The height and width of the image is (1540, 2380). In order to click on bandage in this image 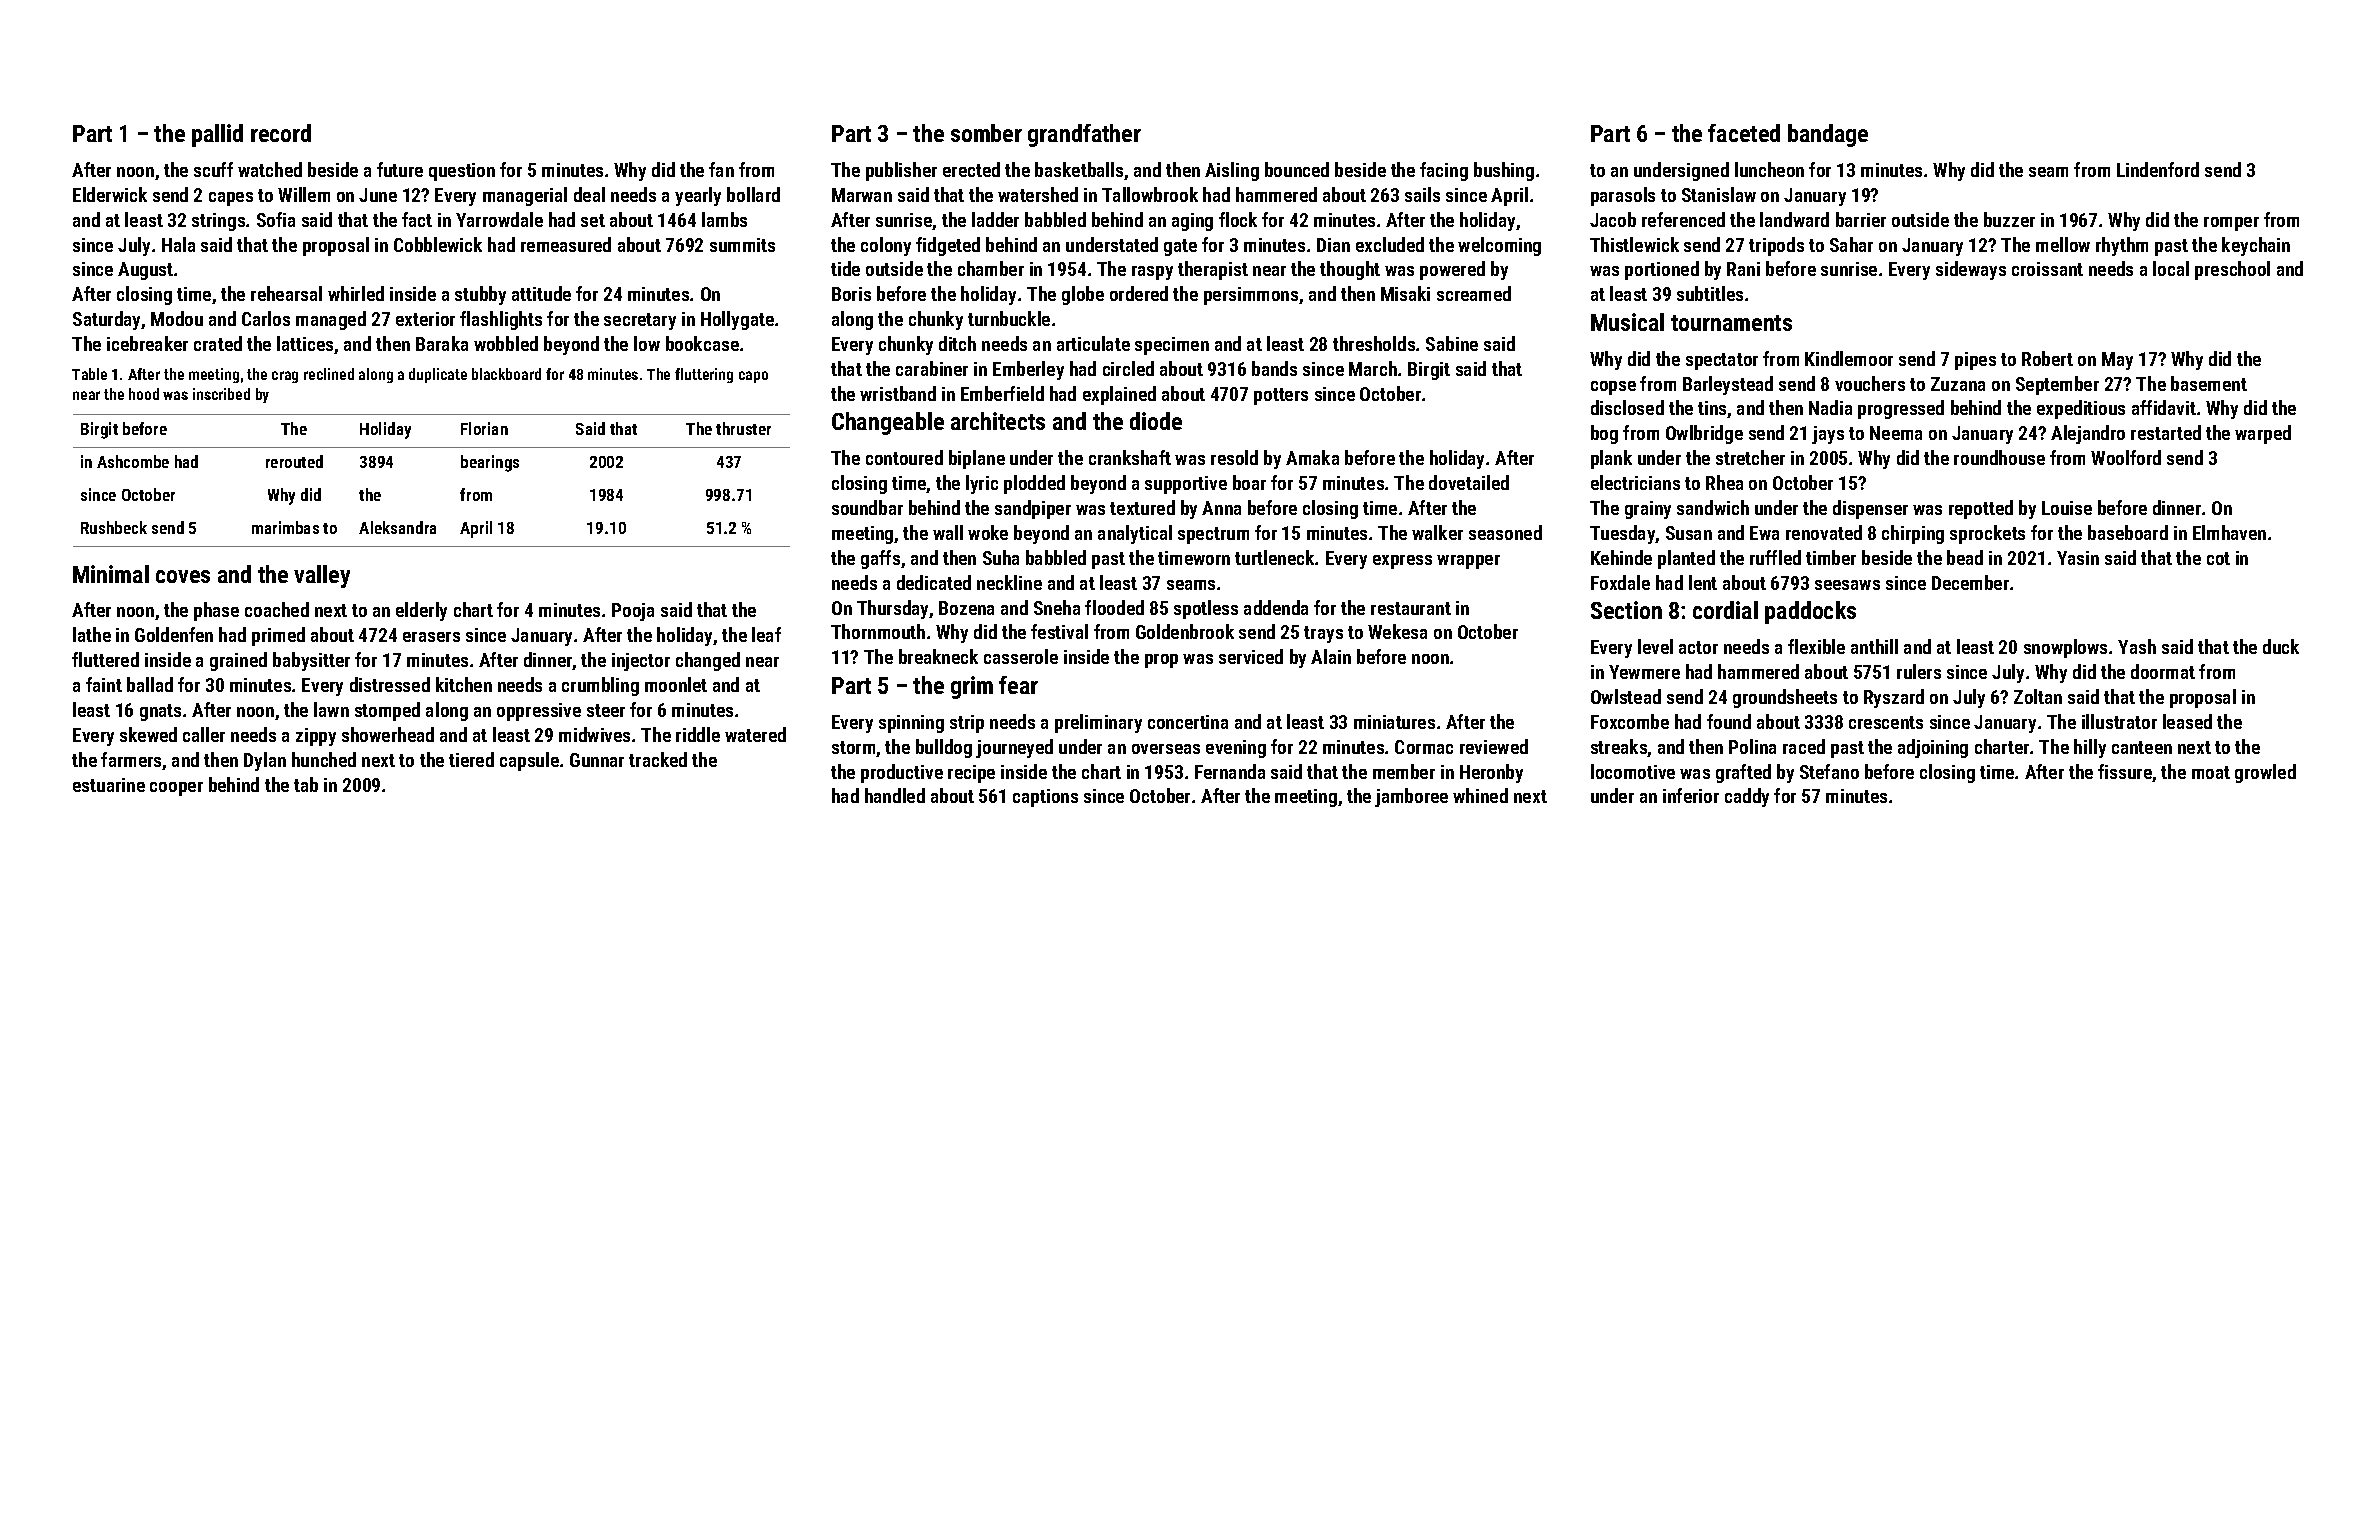, I will do `click(1828, 135)`.
